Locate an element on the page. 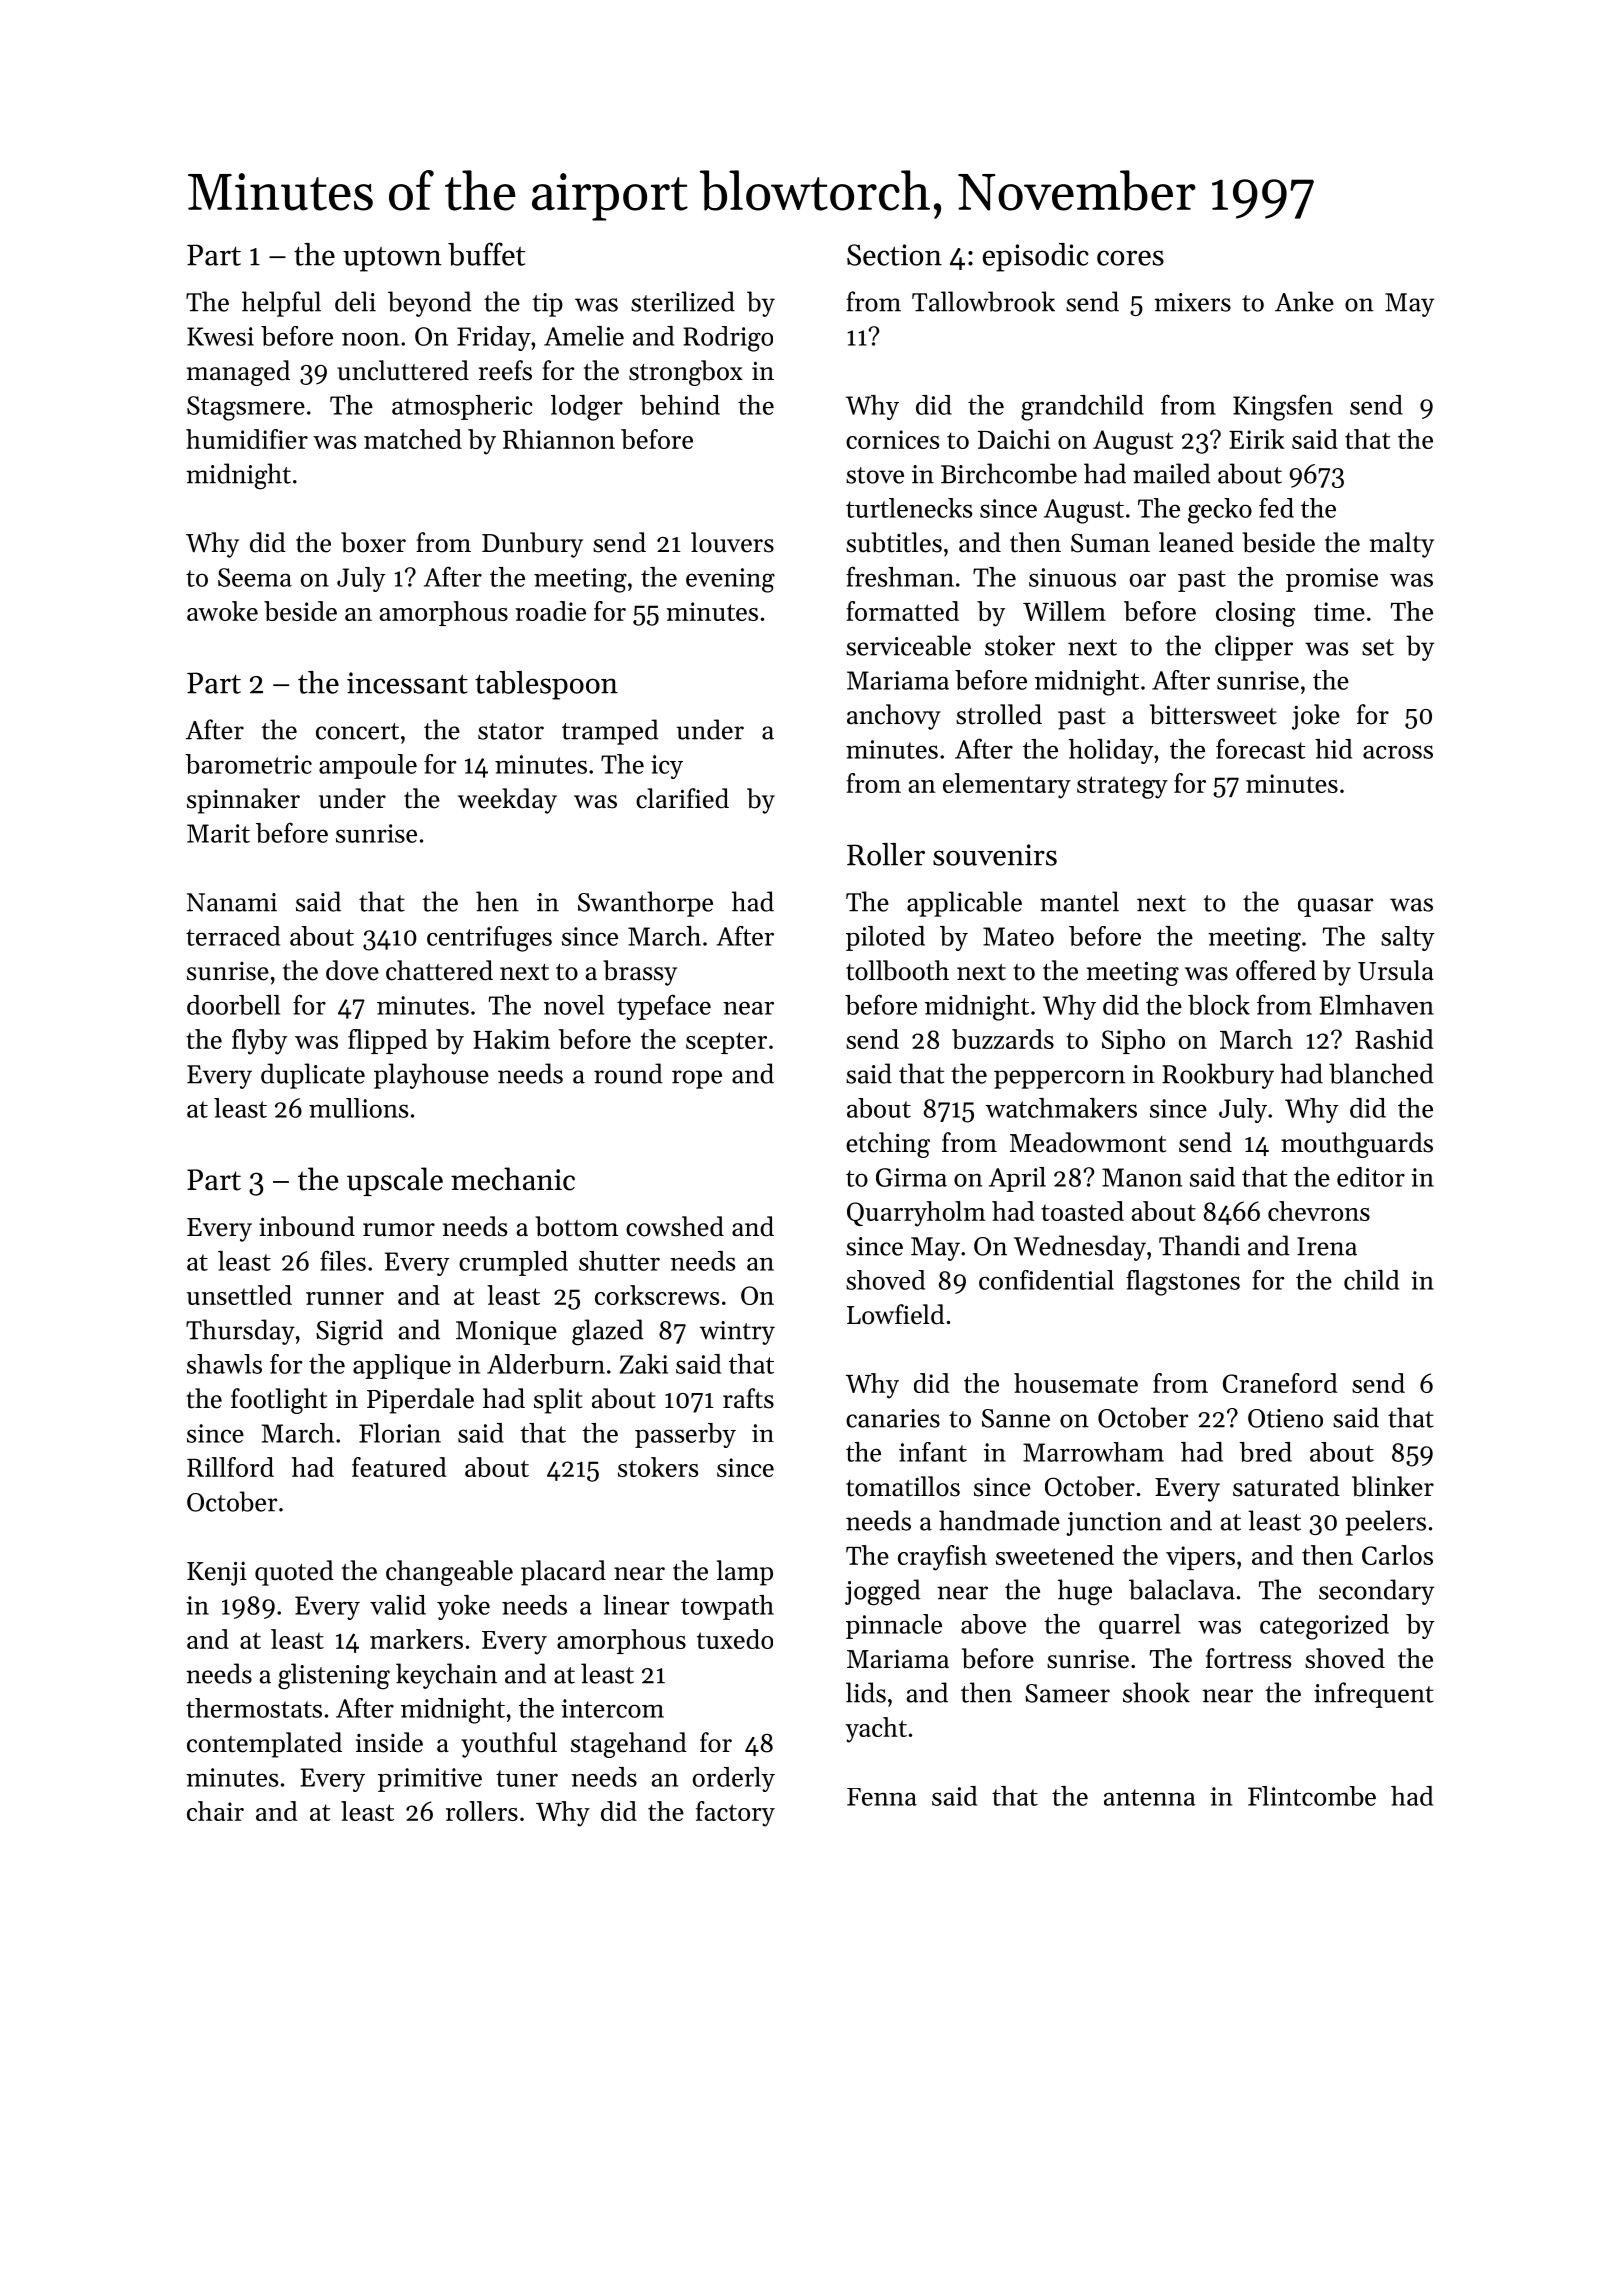  Fenna is located at coordinates (882, 1797).
